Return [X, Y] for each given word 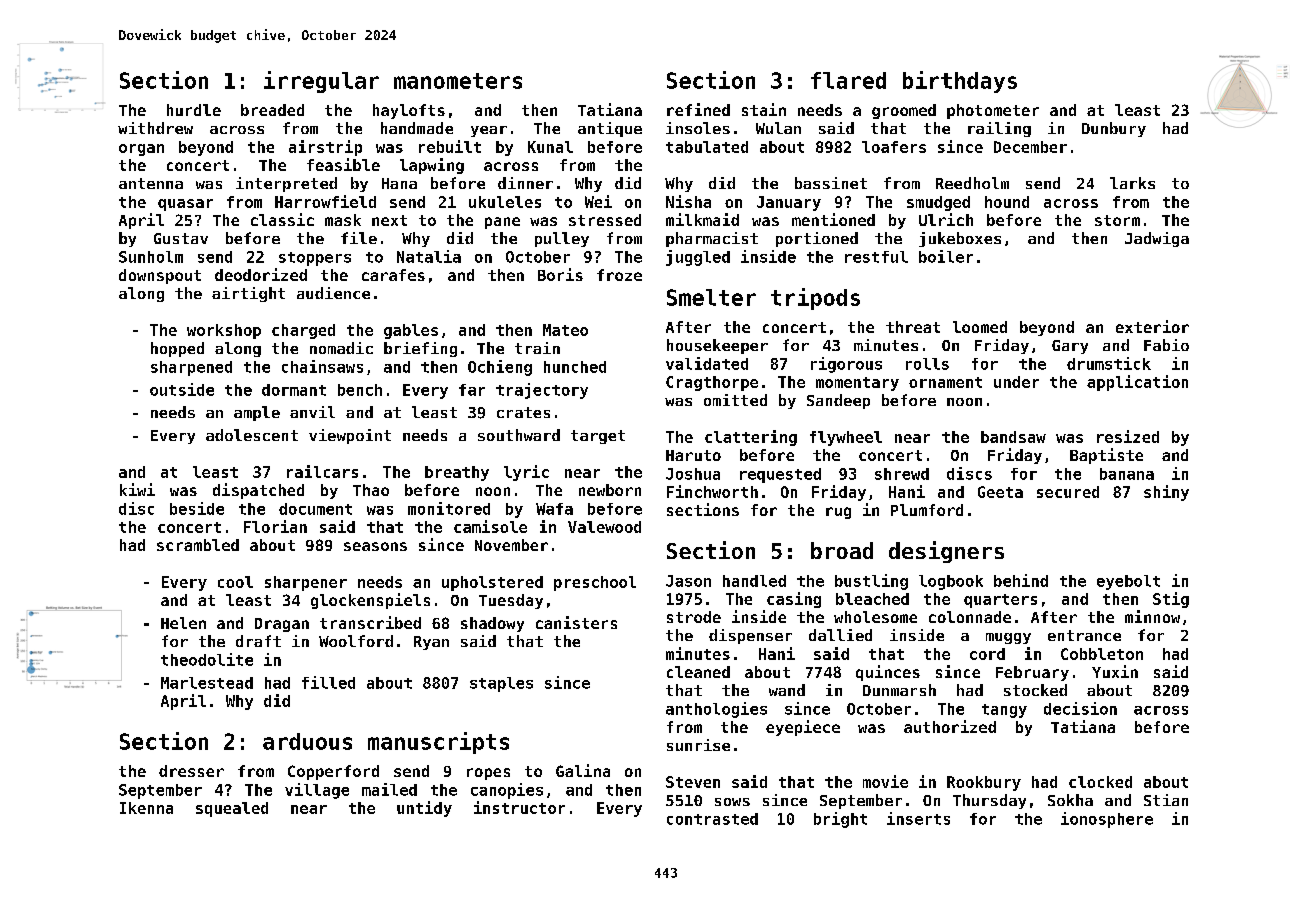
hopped [177, 349]
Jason [688, 581]
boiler [946, 256]
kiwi [137, 489]
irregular [321, 82]
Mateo [565, 330]
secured [1068, 492]
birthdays [960, 82]
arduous [307, 741]
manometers [458, 81]
